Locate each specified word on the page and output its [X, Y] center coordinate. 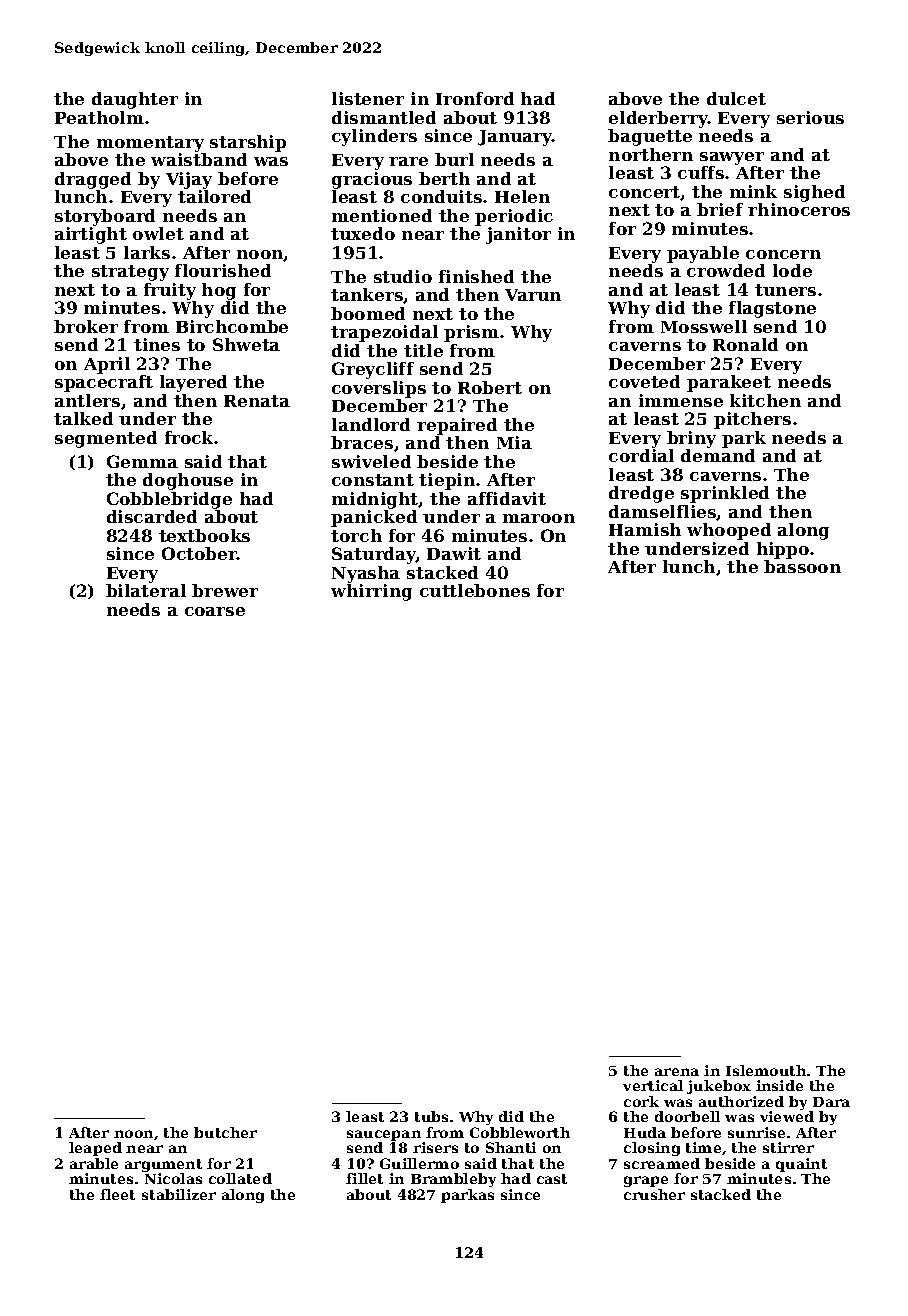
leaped [95, 1149]
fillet [364, 1178]
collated [240, 1178]
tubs [431, 1116]
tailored [214, 196]
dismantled [384, 117]
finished [476, 276]
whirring [371, 592]
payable [703, 254]
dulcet [736, 98]
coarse [215, 611]
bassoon [802, 566]
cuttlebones [475, 590]
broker [86, 326]
